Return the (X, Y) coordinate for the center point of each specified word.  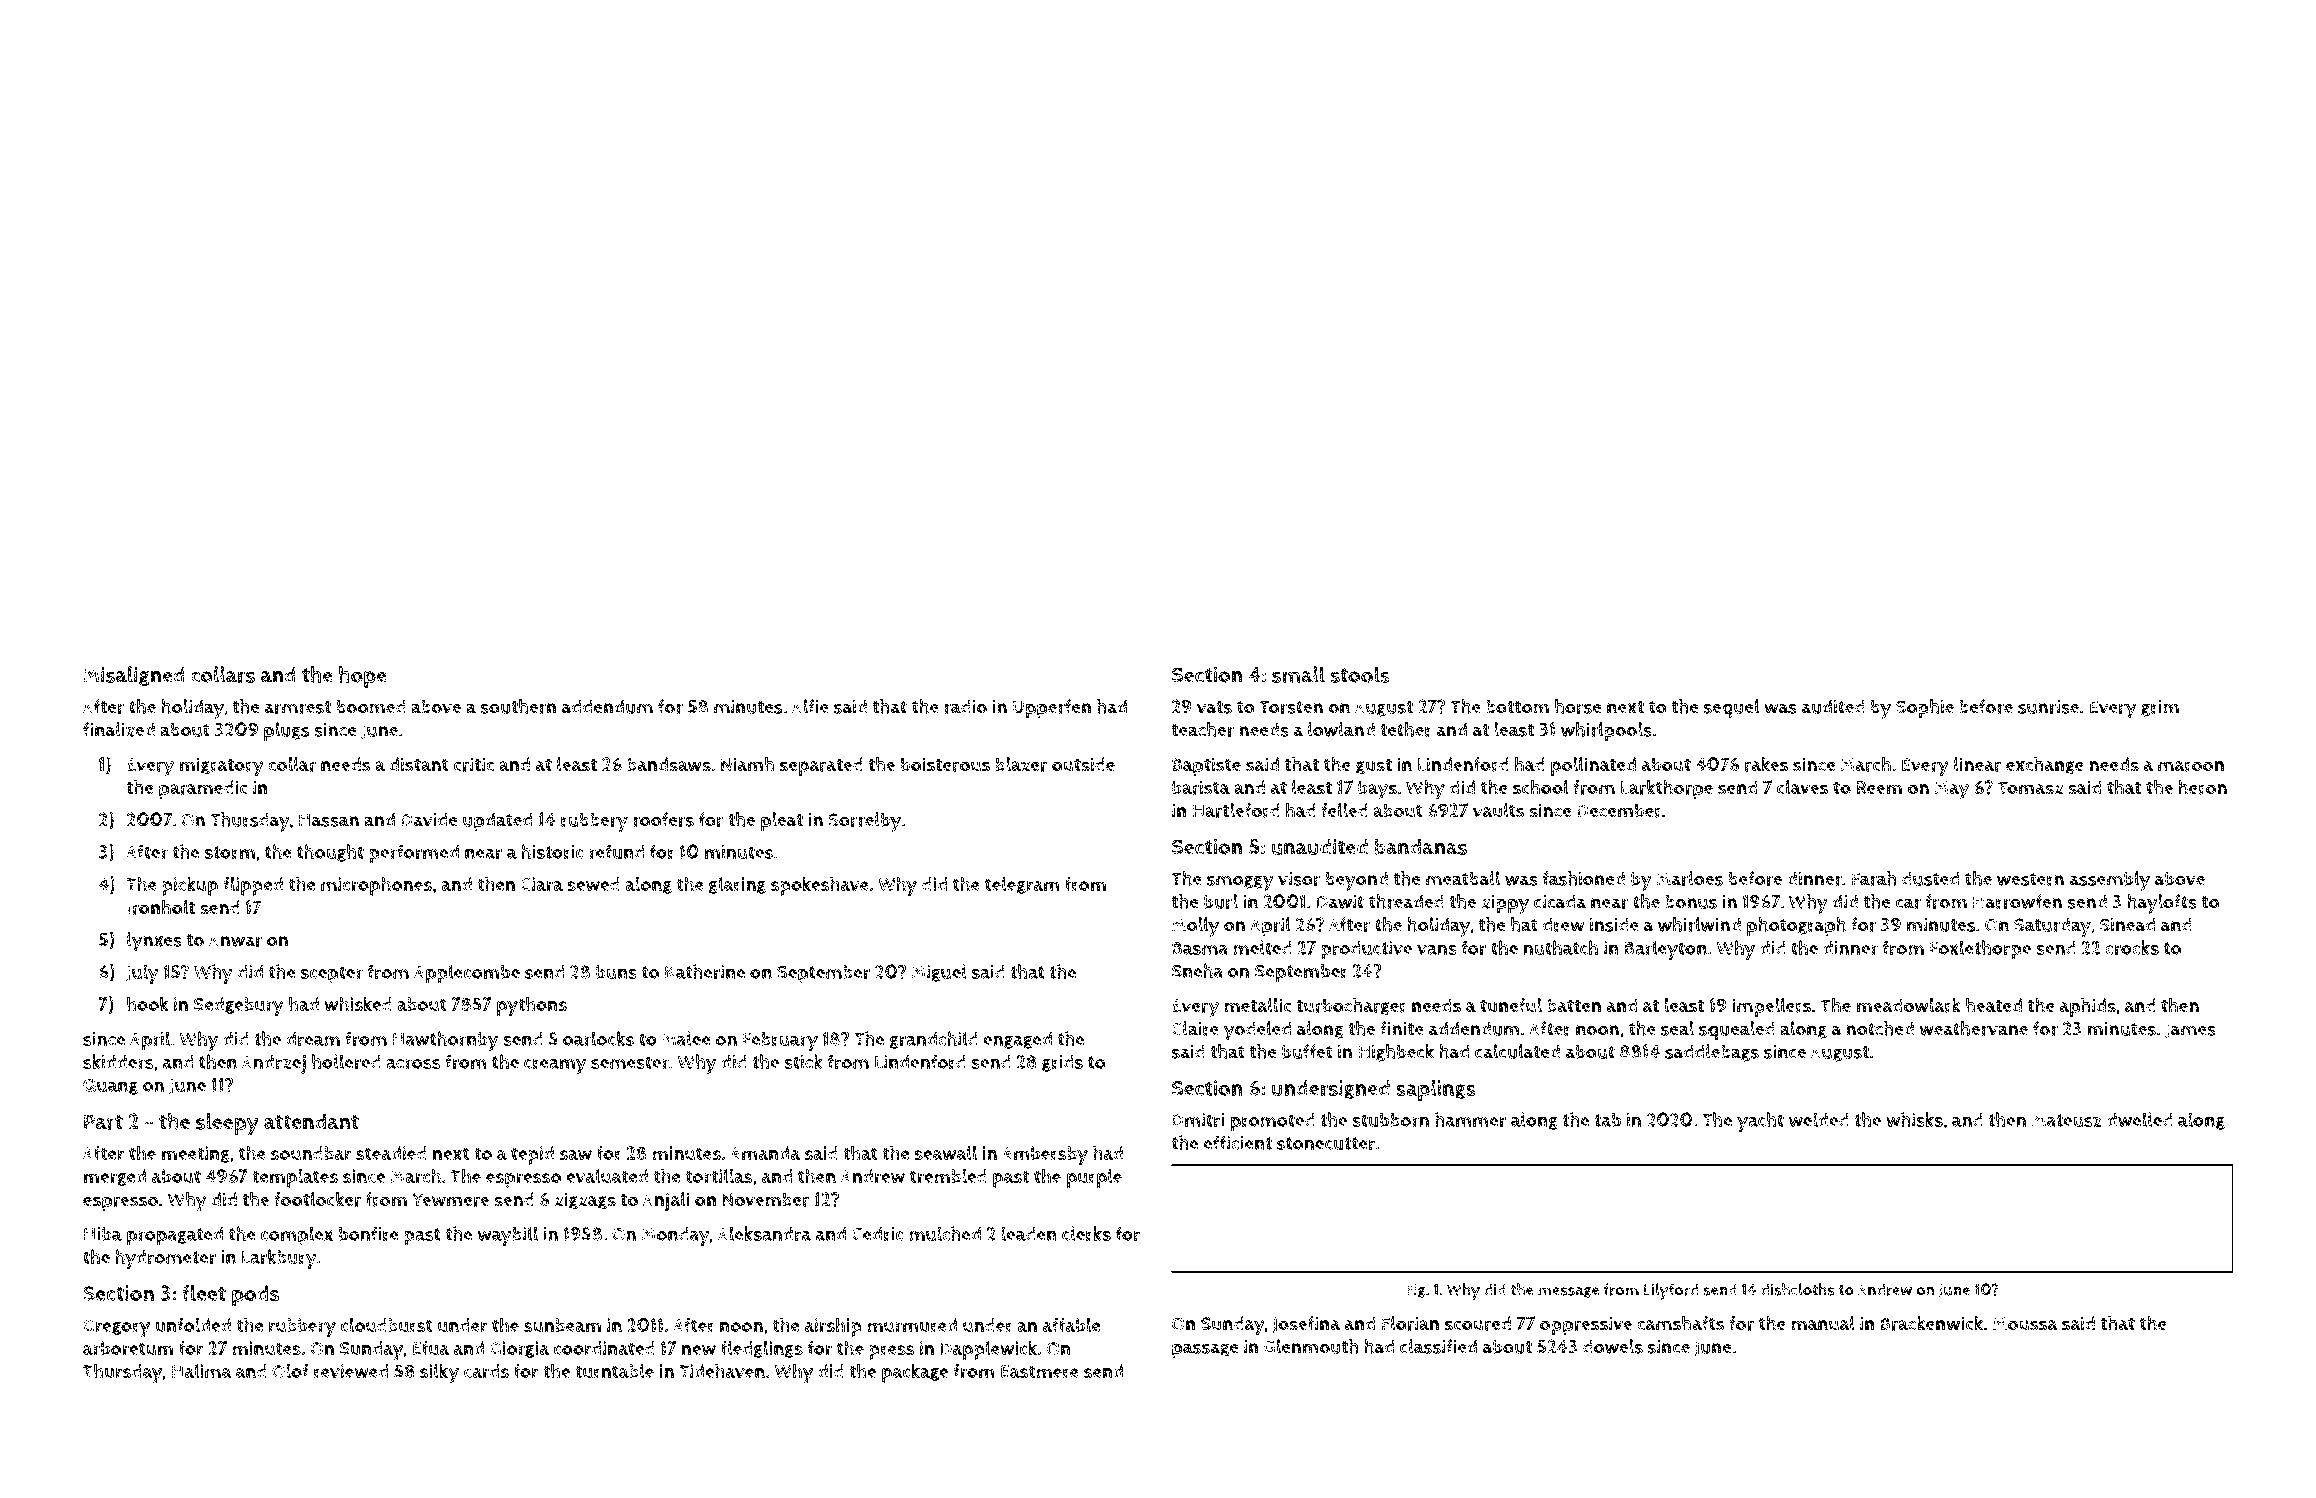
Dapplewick (988, 1350)
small (1298, 674)
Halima (202, 1371)
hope (363, 677)
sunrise (2048, 707)
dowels (1613, 1346)
